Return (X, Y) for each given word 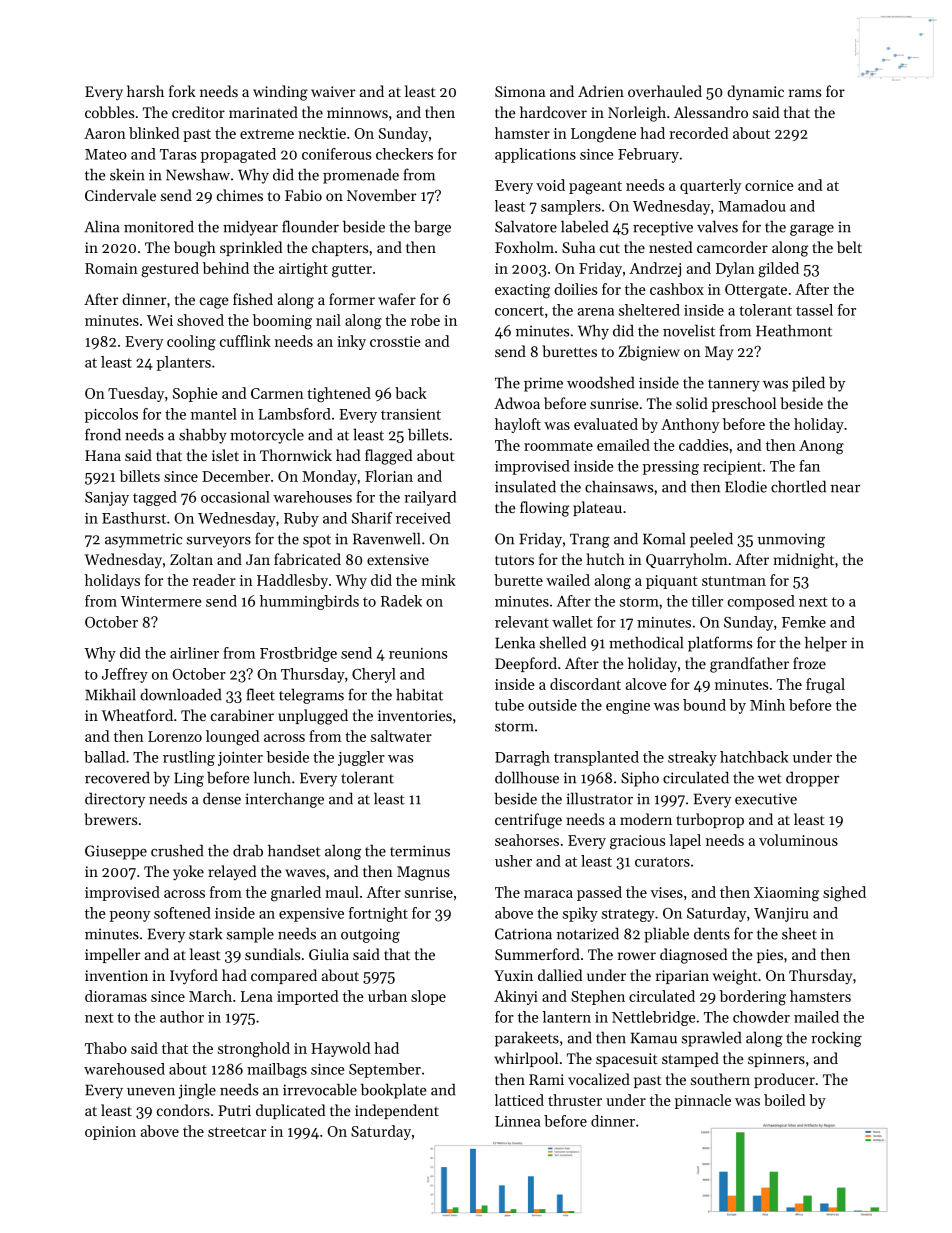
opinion (110, 1133)
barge (432, 228)
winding (280, 93)
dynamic (755, 93)
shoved (200, 320)
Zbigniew (649, 353)
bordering (752, 998)
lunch (272, 777)
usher (513, 861)
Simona (520, 91)
